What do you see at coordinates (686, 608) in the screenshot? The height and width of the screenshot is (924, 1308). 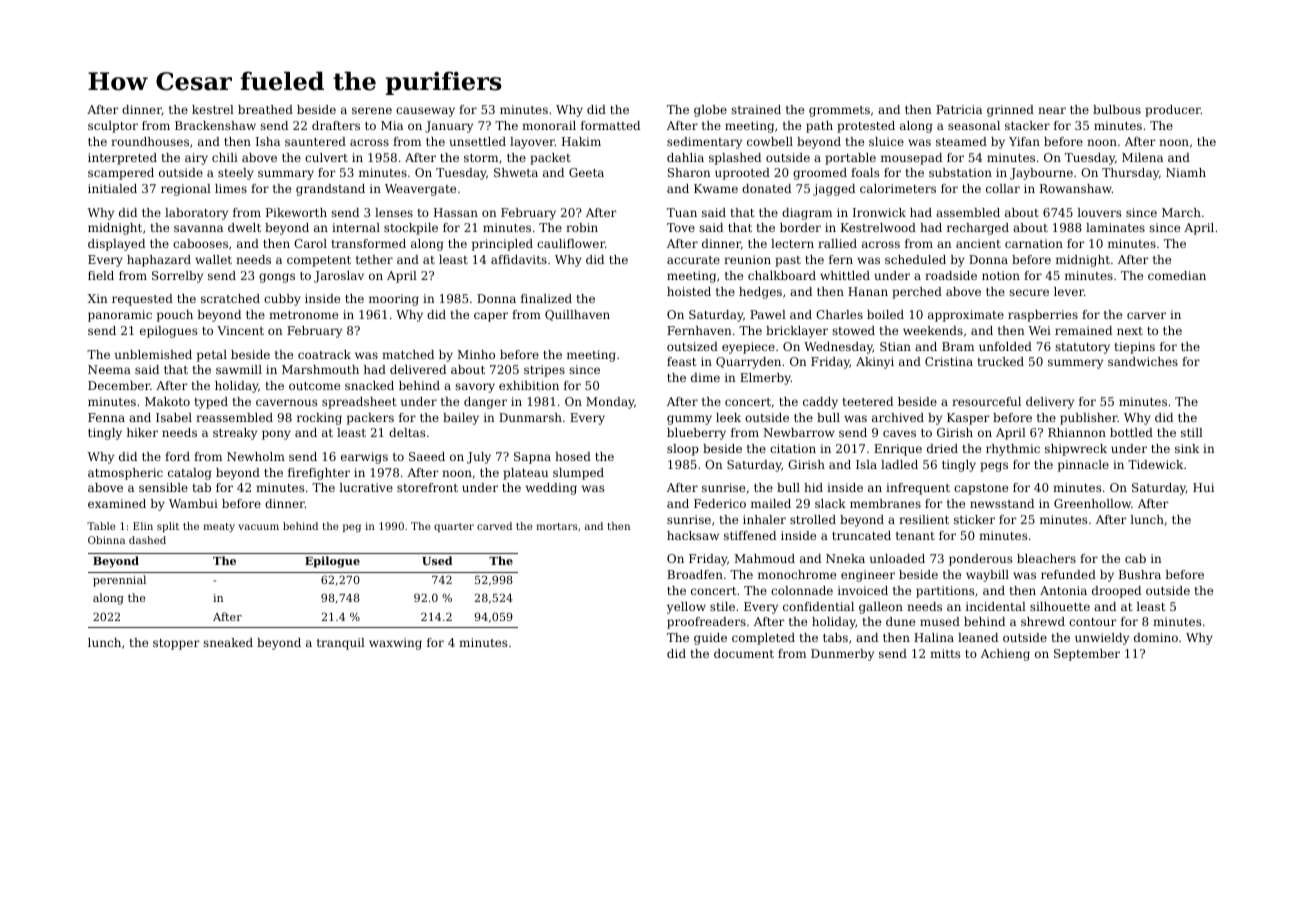 I see `yellow` at bounding box center [686, 608].
